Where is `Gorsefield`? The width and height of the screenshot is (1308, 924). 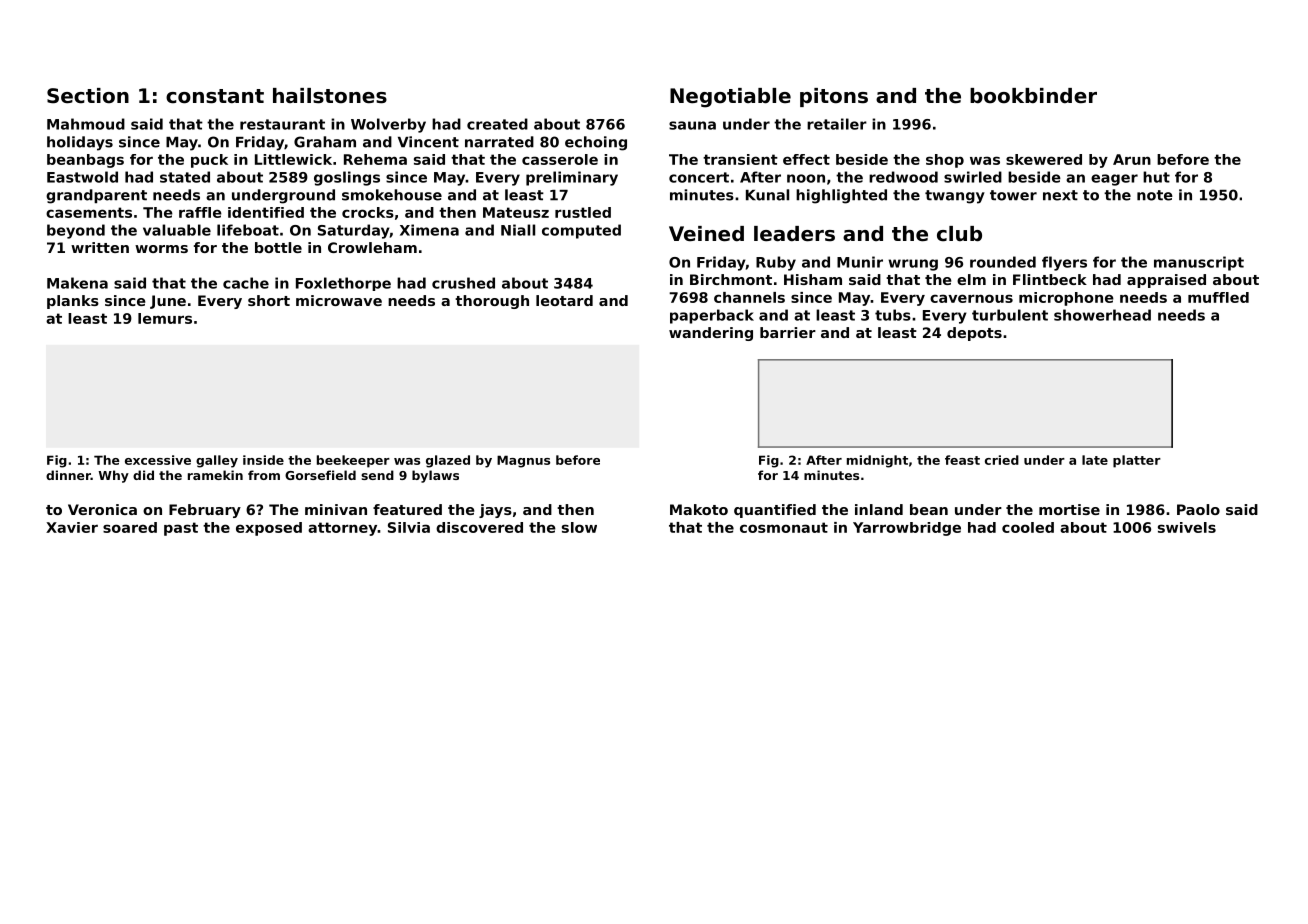 Gorsefield is located at coordinates (320, 475).
